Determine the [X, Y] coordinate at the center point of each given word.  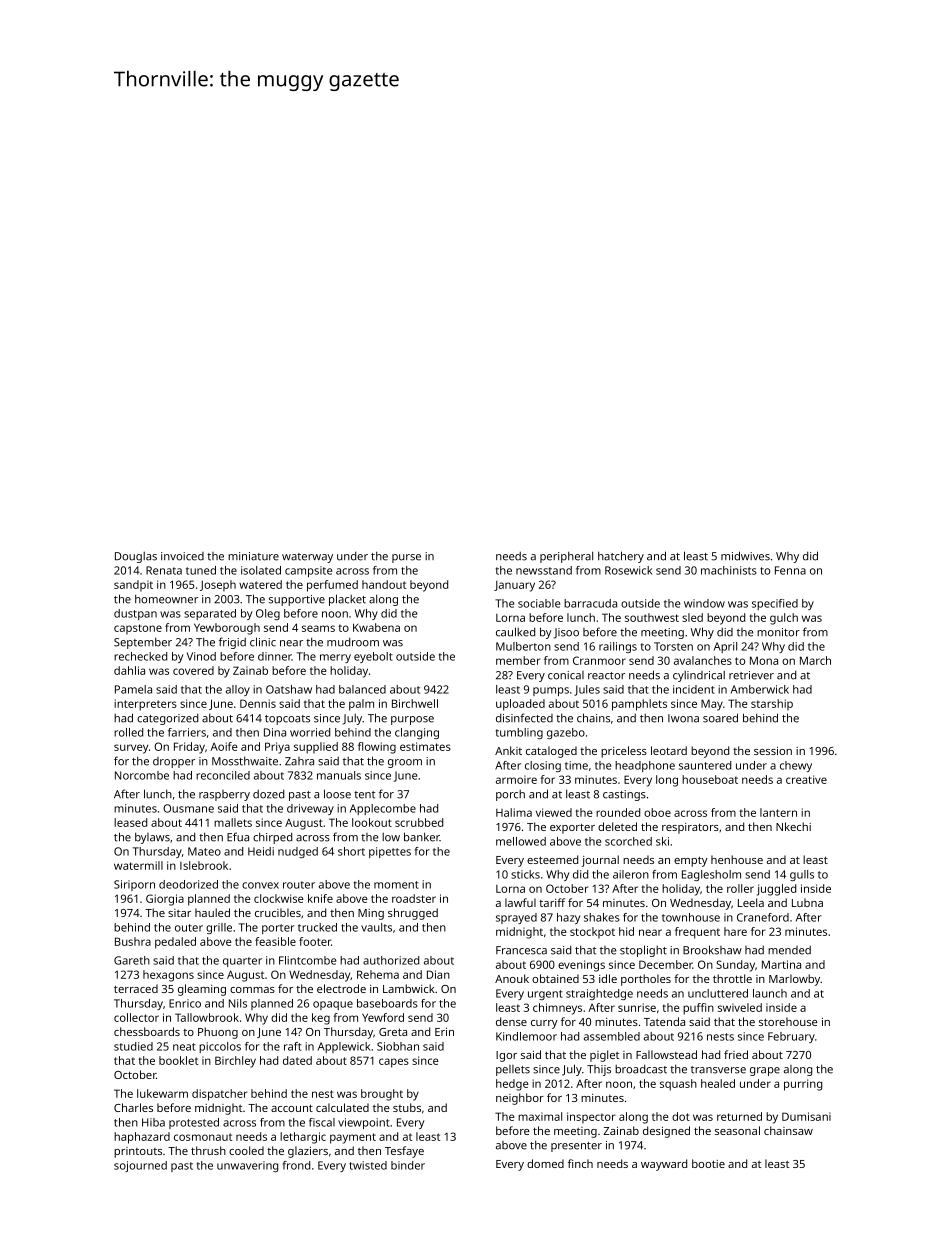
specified [775, 604]
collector [136, 1017]
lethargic [303, 1138]
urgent [545, 995]
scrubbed [419, 822]
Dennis [258, 703]
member [518, 660]
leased [130, 822]
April [725, 647]
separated [210, 614]
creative [806, 779]
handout [384, 584]
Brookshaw [712, 950]
